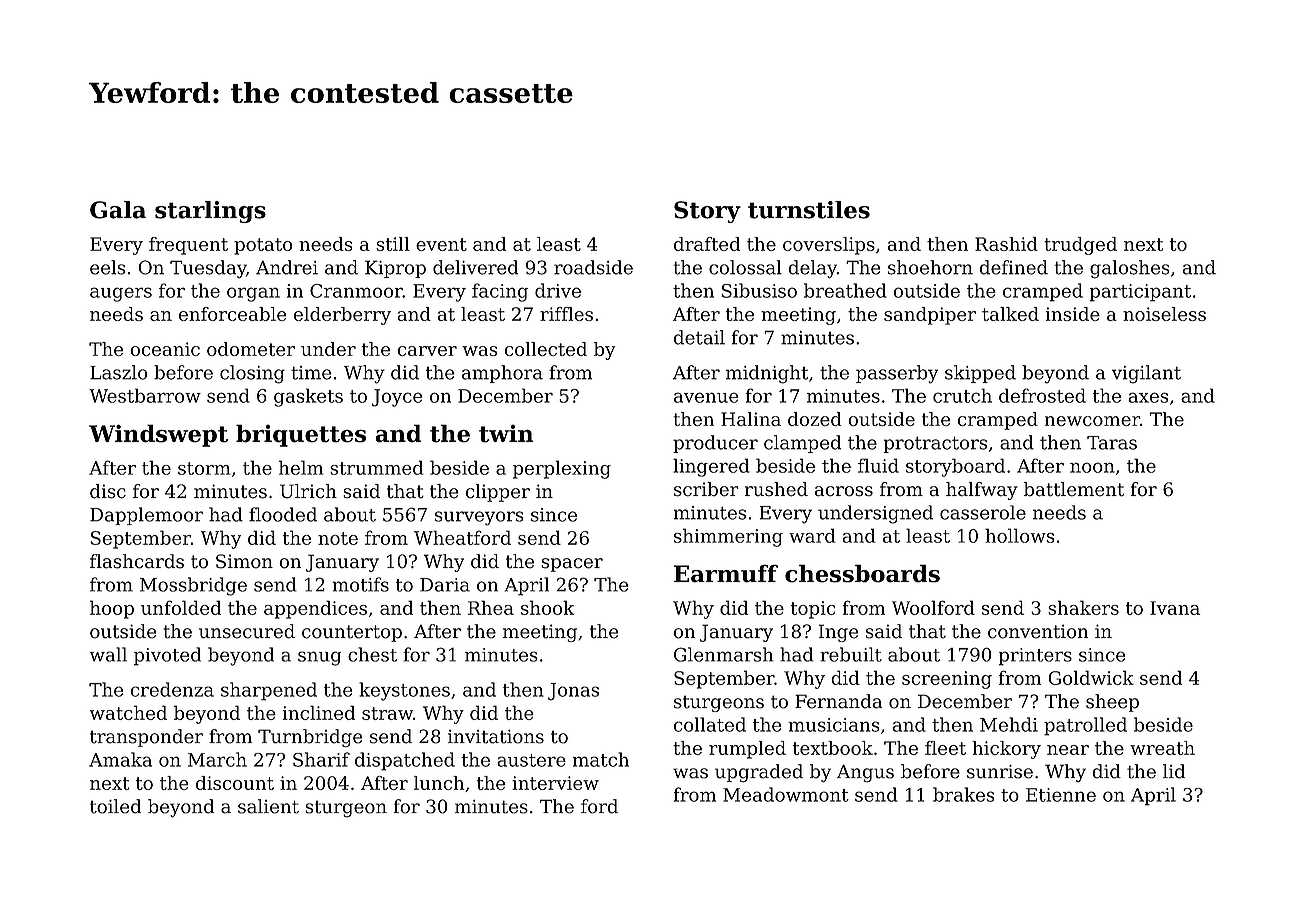 The image size is (1308, 924). What do you see at coordinates (146, 516) in the document?
I see `Dapplemoor` at bounding box center [146, 516].
